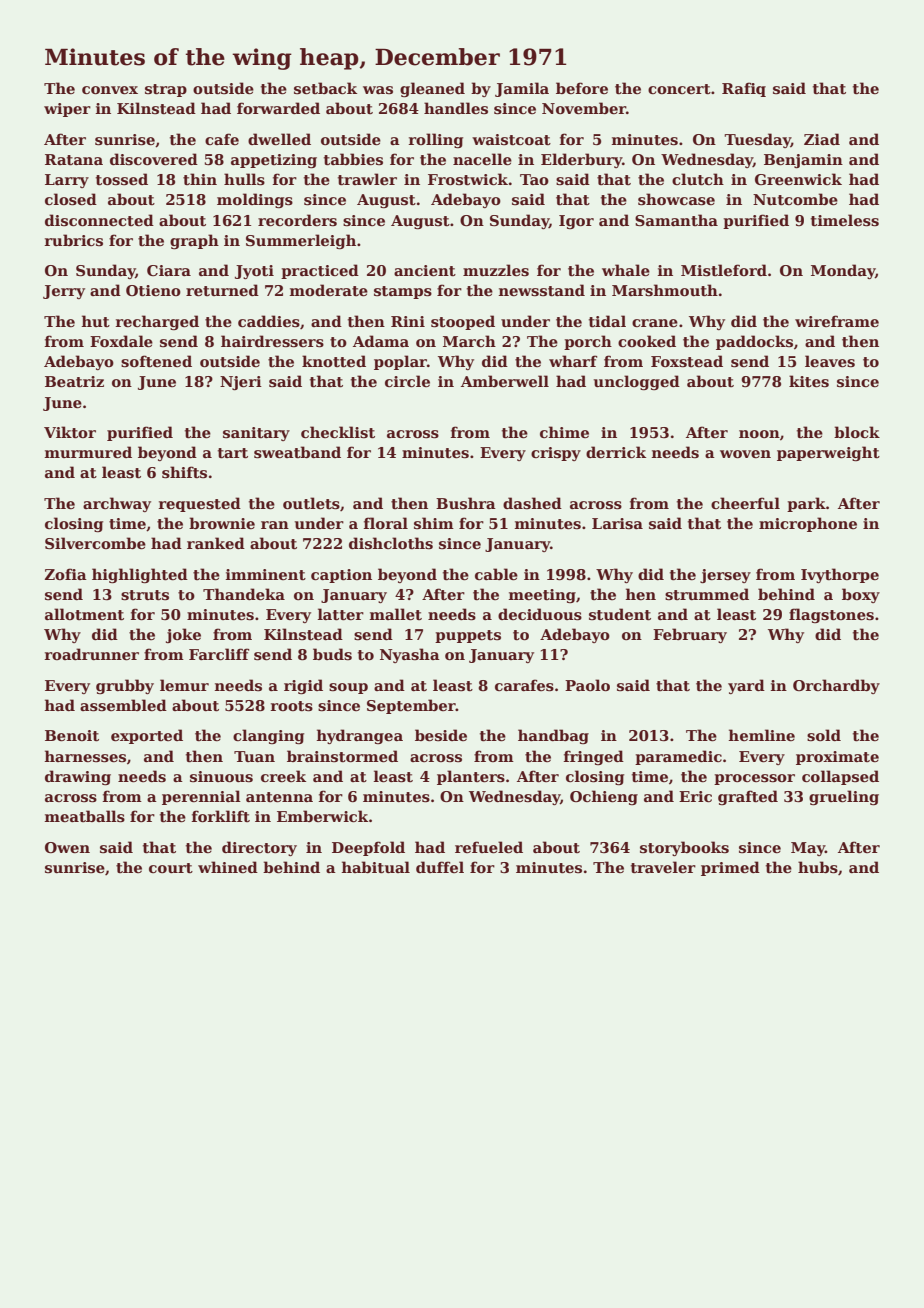 This screenshot has height=1308, width=924. I want to click on Larry, so click(67, 181).
